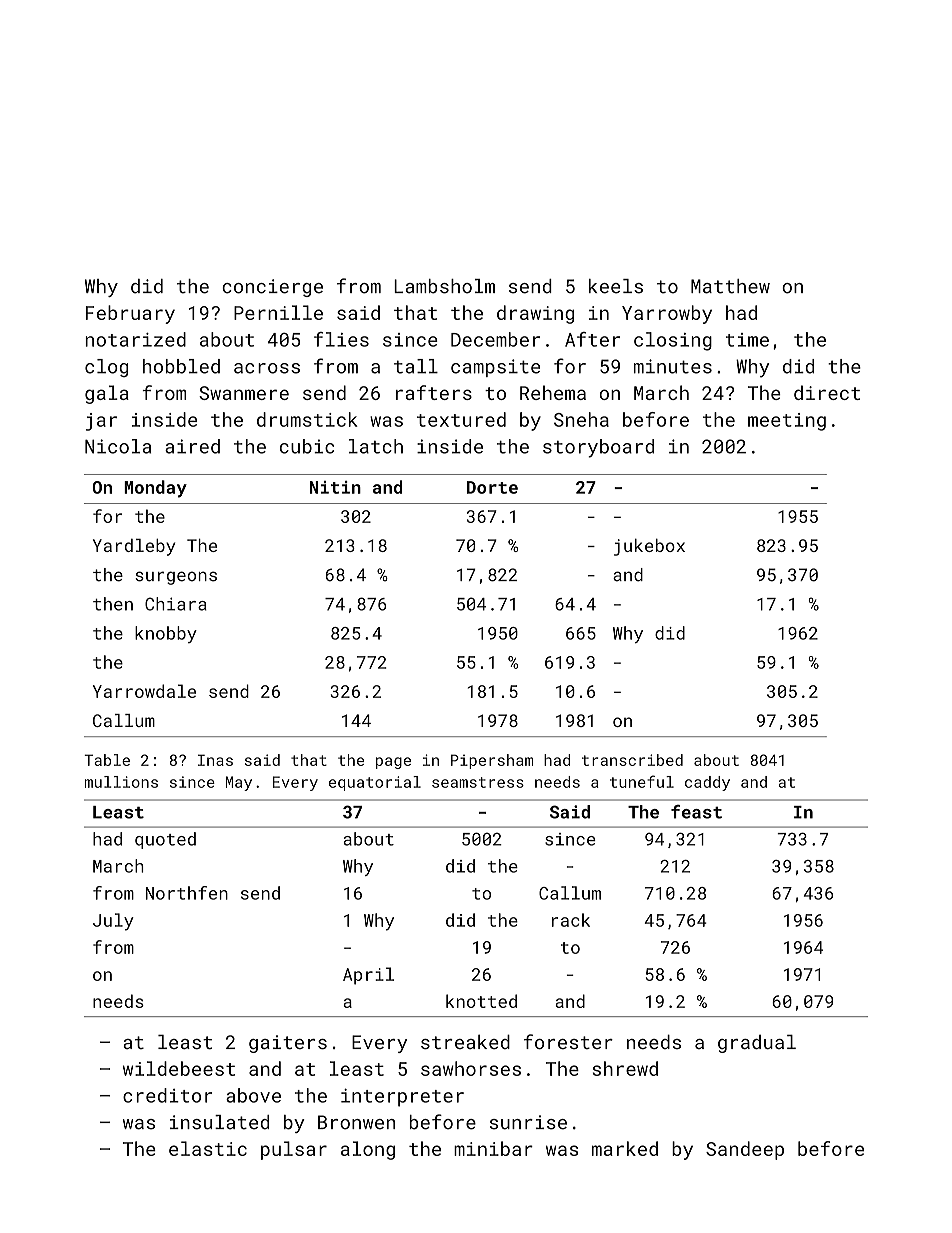 Image resolution: width=952 pixels, height=1233 pixels. I want to click on tuneful, so click(642, 781).
